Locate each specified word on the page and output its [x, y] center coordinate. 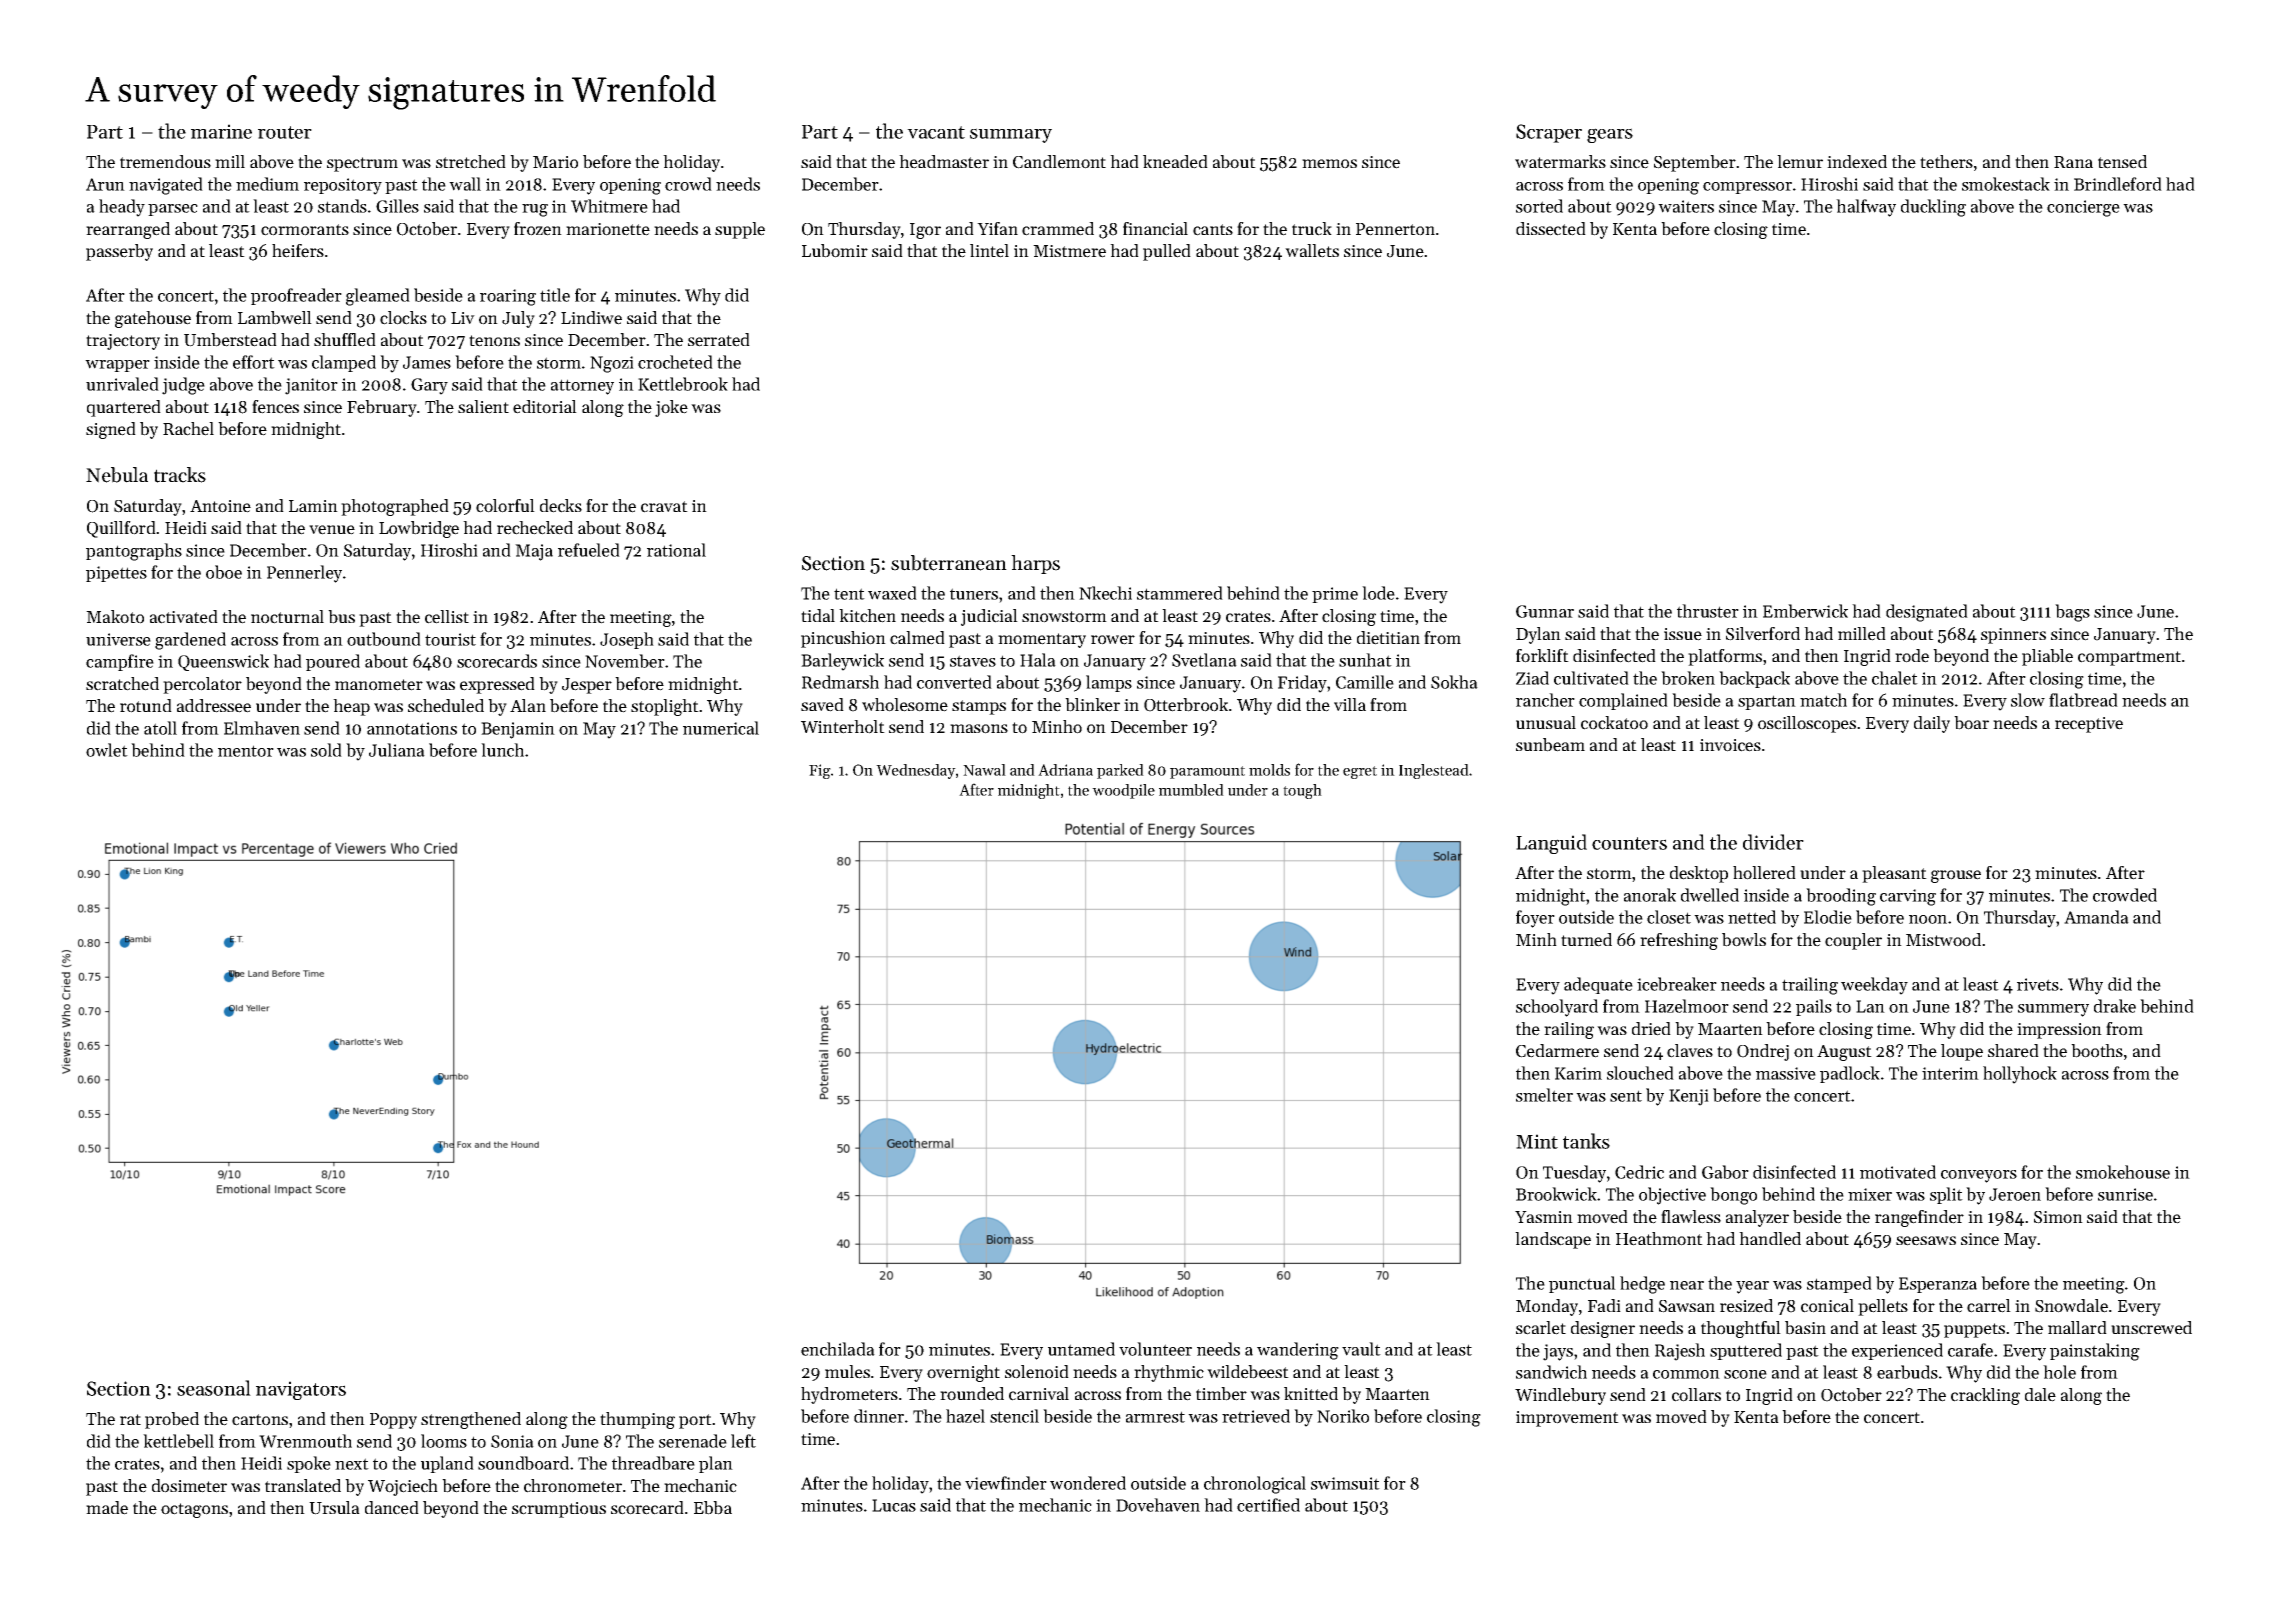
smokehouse [2123, 1172]
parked [1120, 771]
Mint [1537, 1141]
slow [2028, 700]
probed [172, 1420]
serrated [719, 340]
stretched [471, 162]
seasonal [214, 1388]
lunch [502, 750]
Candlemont [1059, 162]
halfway [1866, 208]
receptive [2089, 725]
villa [1350, 704]
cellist [447, 617]
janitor [311, 386]
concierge [2083, 208]
